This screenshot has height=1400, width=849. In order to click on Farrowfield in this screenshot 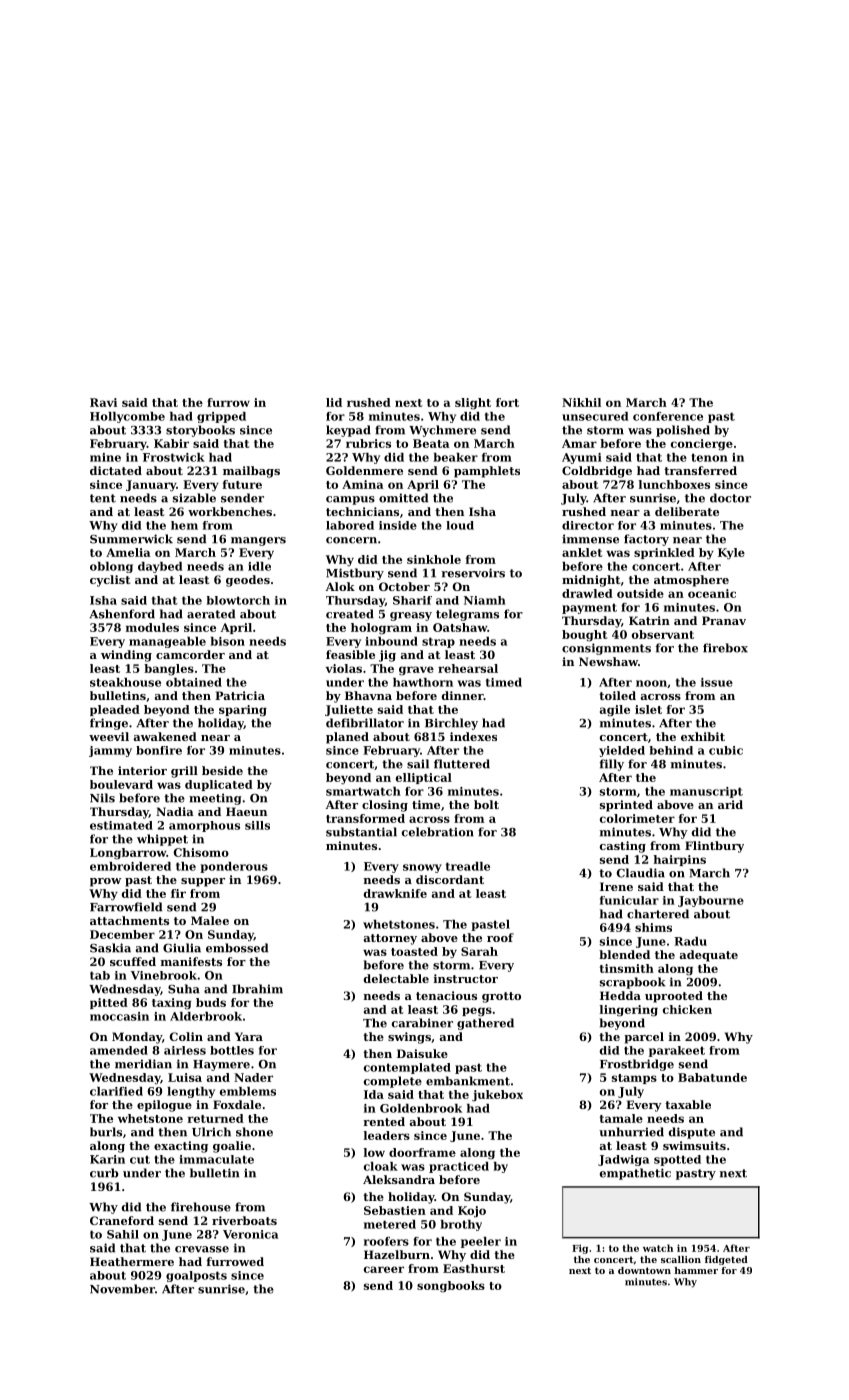, I will do `click(126, 907)`.
